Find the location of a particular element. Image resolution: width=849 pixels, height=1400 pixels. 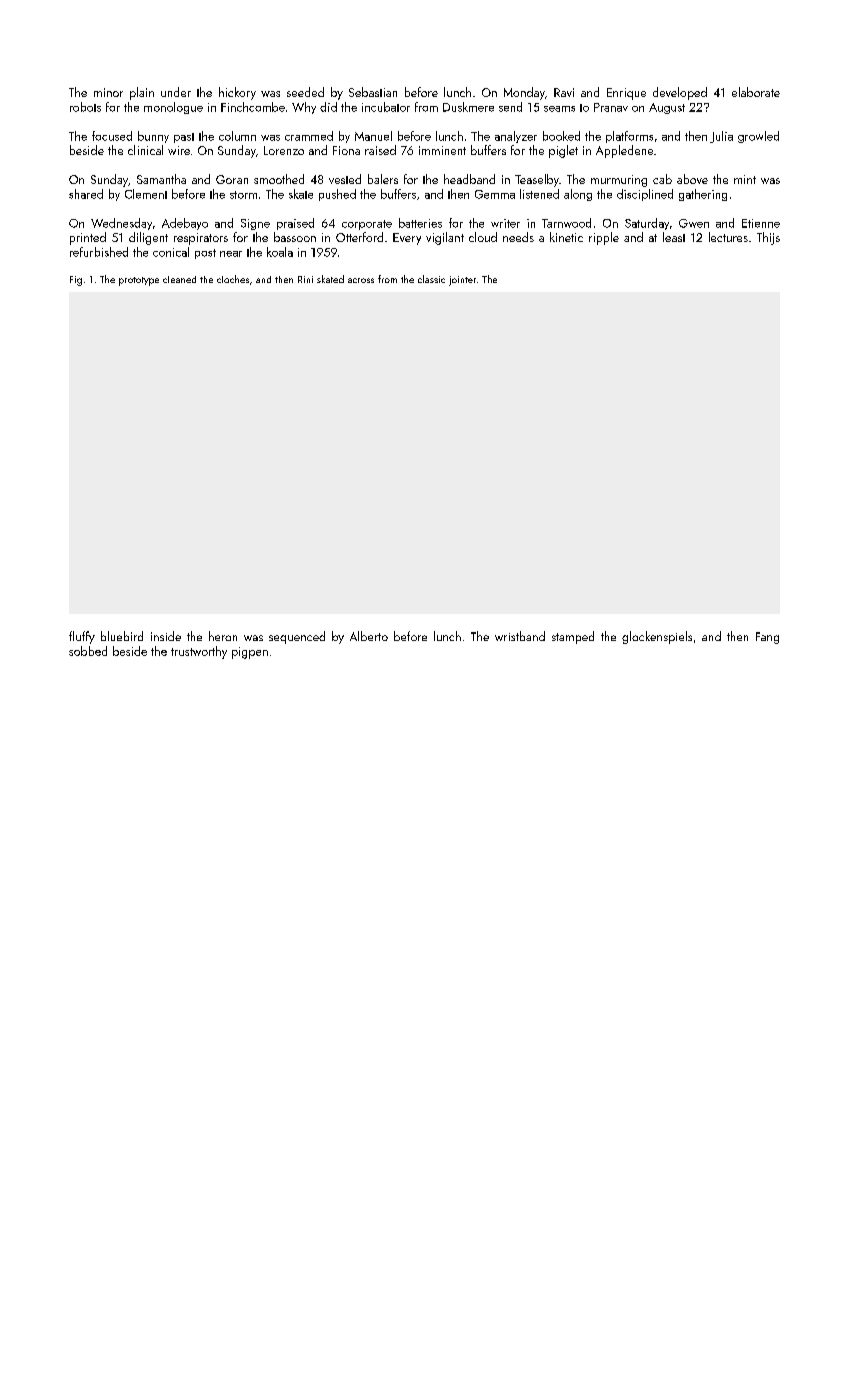

clinical is located at coordinates (145, 150).
